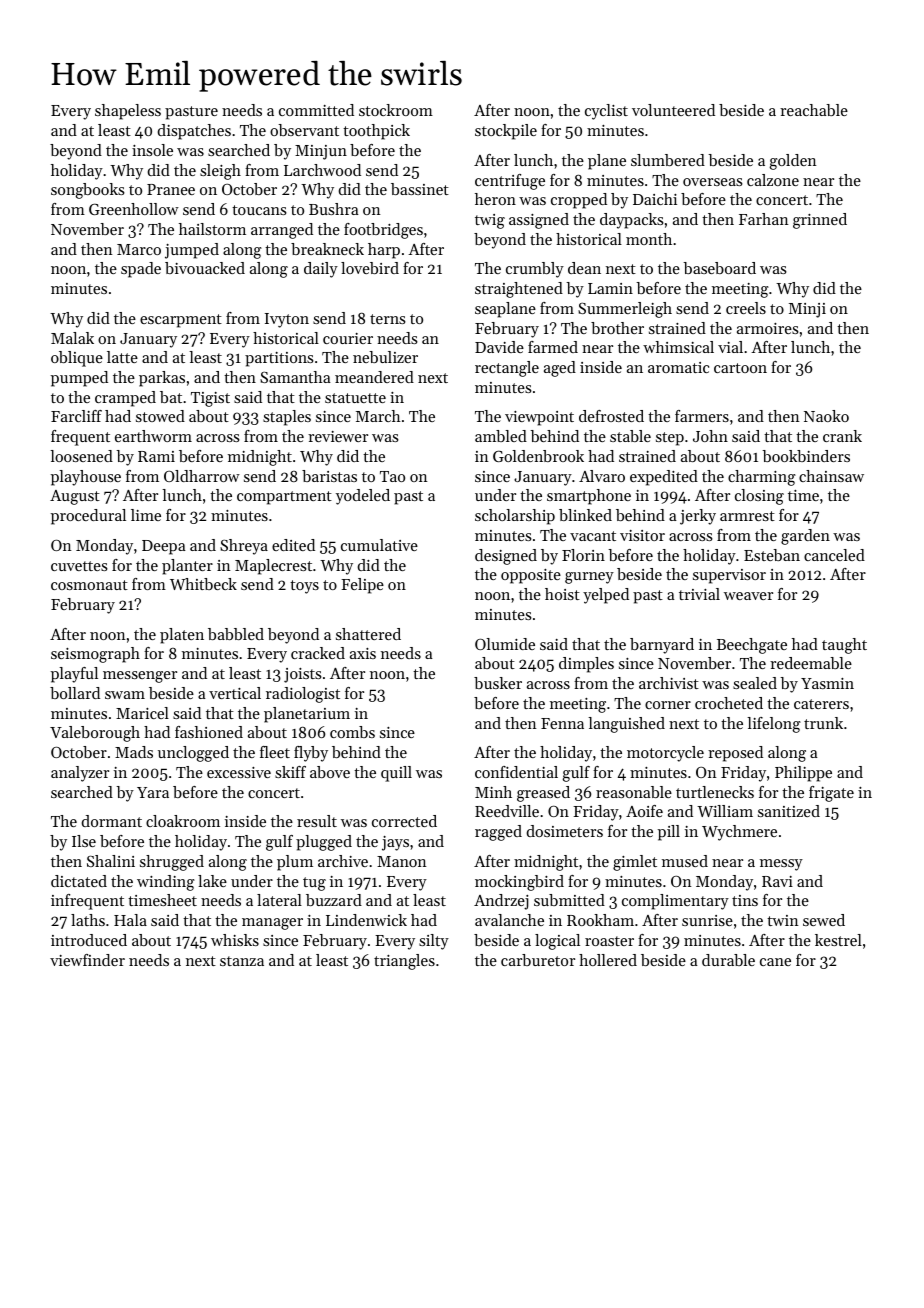 The height and width of the page is (1308, 924). What do you see at coordinates (79, 566) in the page?
I see `cuvettes` at bounding box center [79, 566].
